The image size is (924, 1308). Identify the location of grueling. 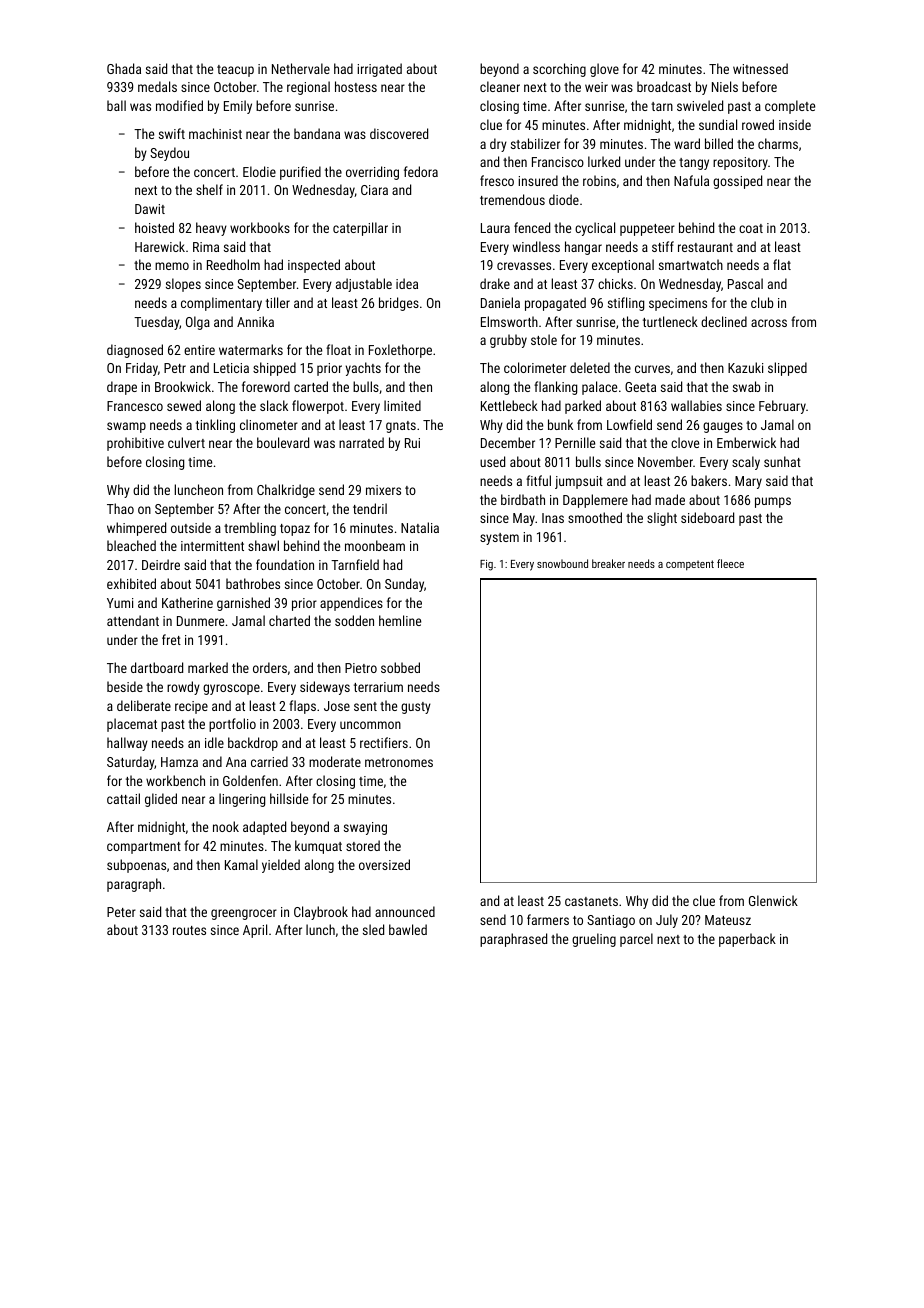
(594, 940).
